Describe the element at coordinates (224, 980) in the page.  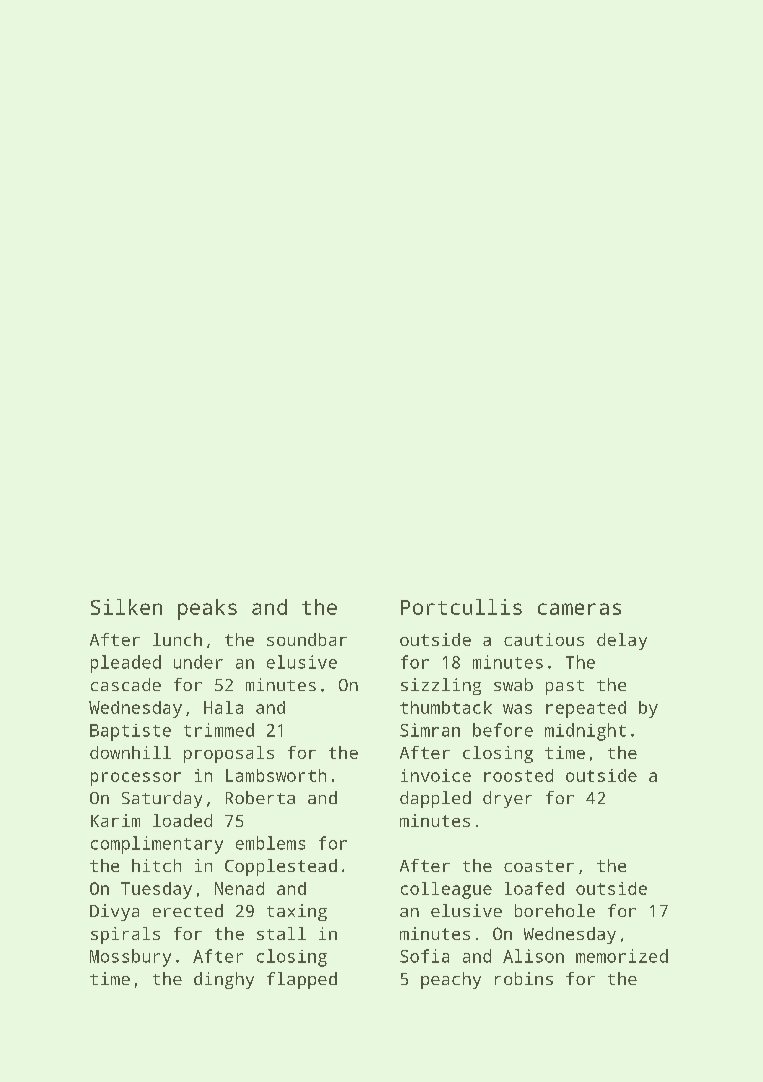
I see `dinghy` at that location.
